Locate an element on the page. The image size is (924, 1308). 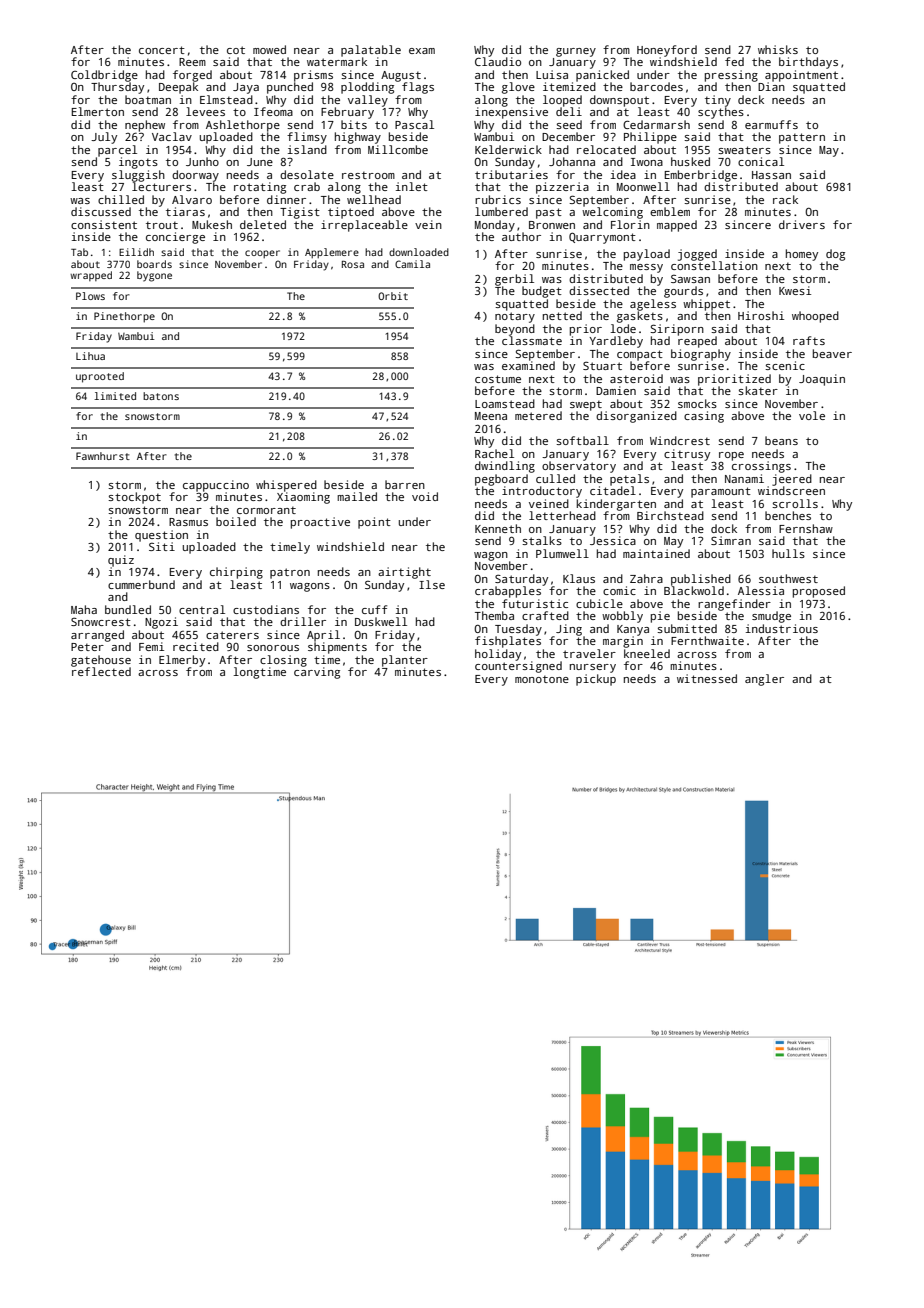
concert is located at coordinates (162, 50).
